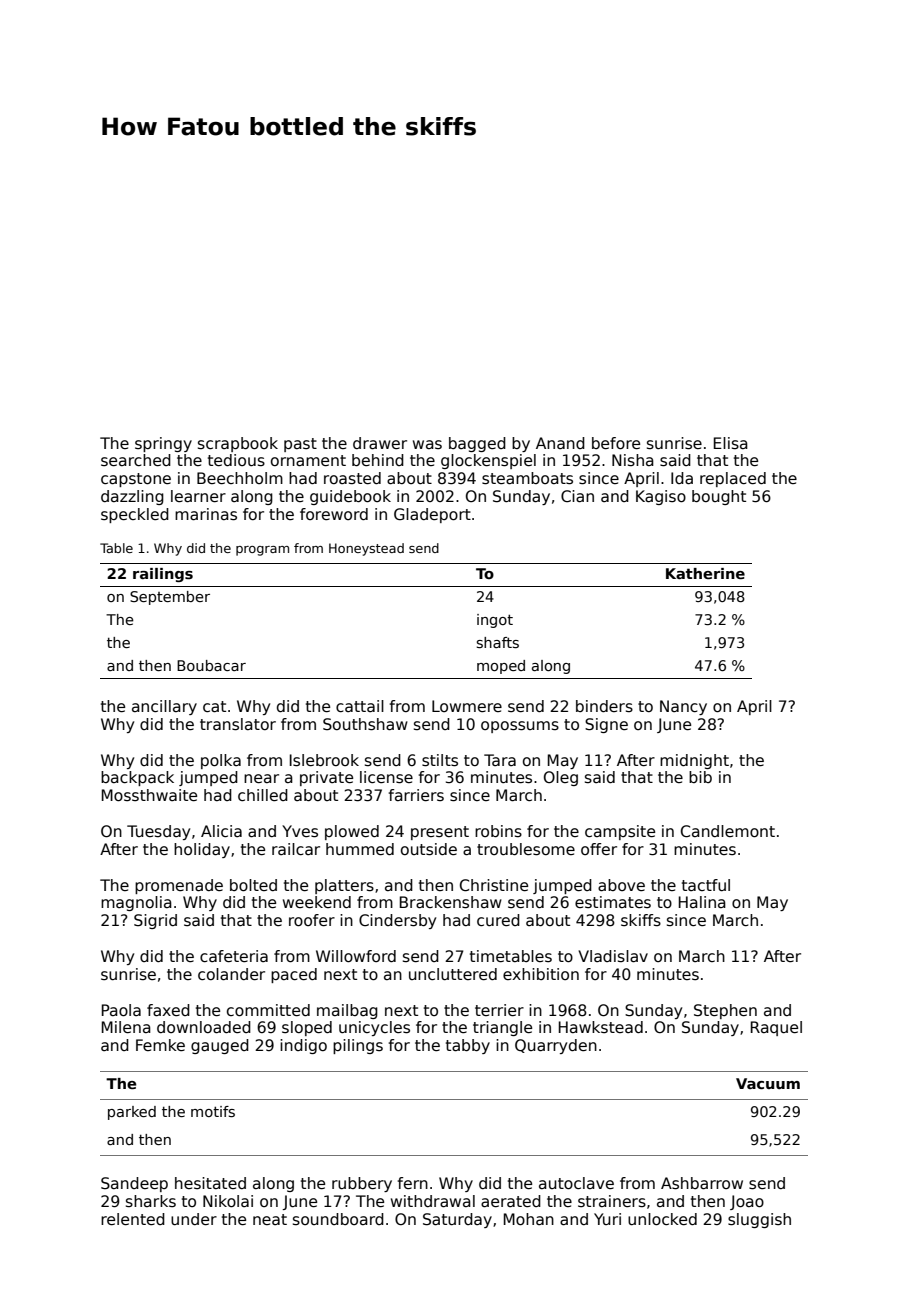 Image resolution: width=908 pixels, height=1316 pixels. Describe the element at coordinates (194, 1219) in the screenshot. I see `under` at that location.
